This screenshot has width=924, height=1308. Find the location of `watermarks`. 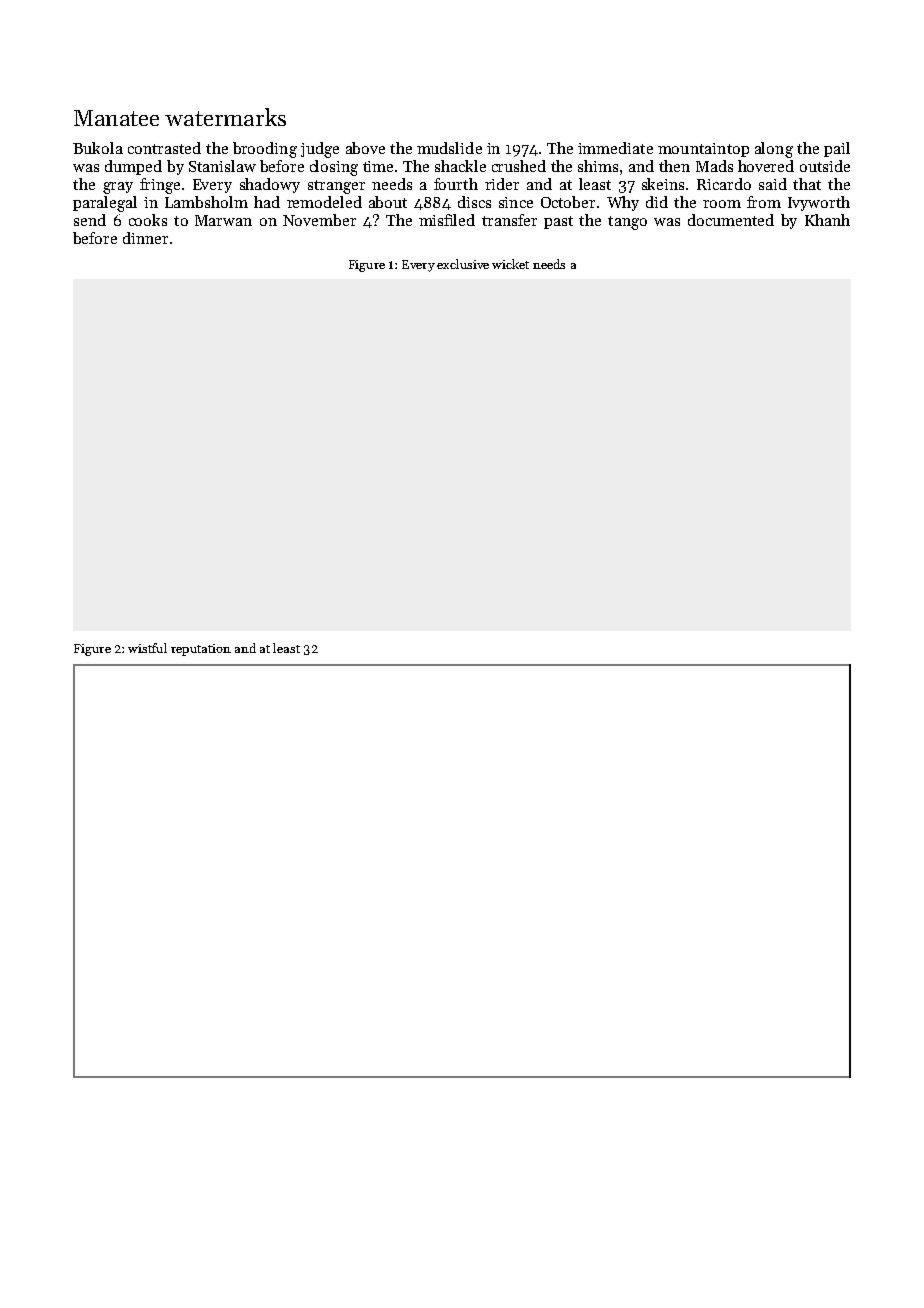

watermarks is located at coordinates (225, 117).
